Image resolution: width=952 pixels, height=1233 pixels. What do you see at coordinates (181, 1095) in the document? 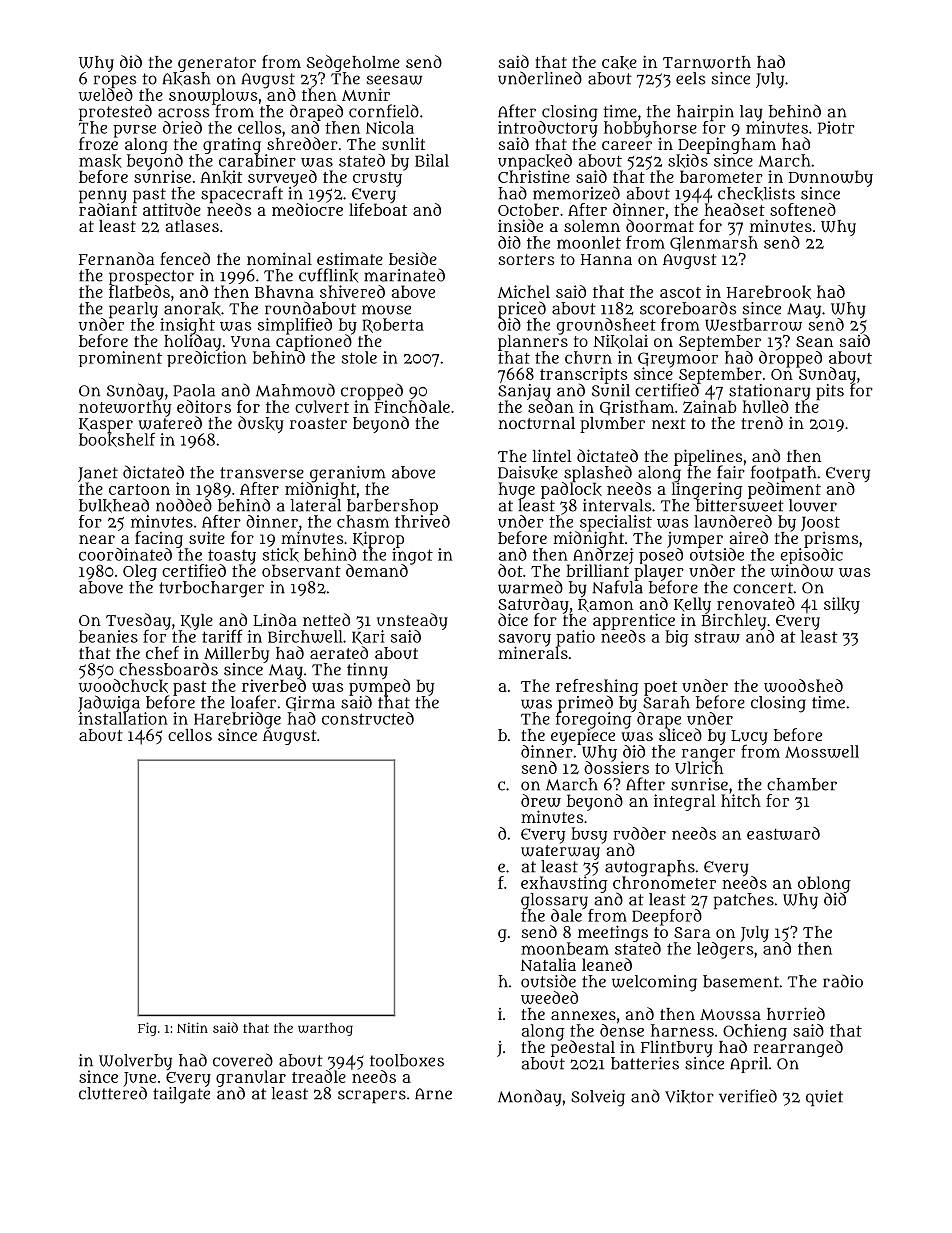
I see `tailgate` at bounding box center [181, 1095].
